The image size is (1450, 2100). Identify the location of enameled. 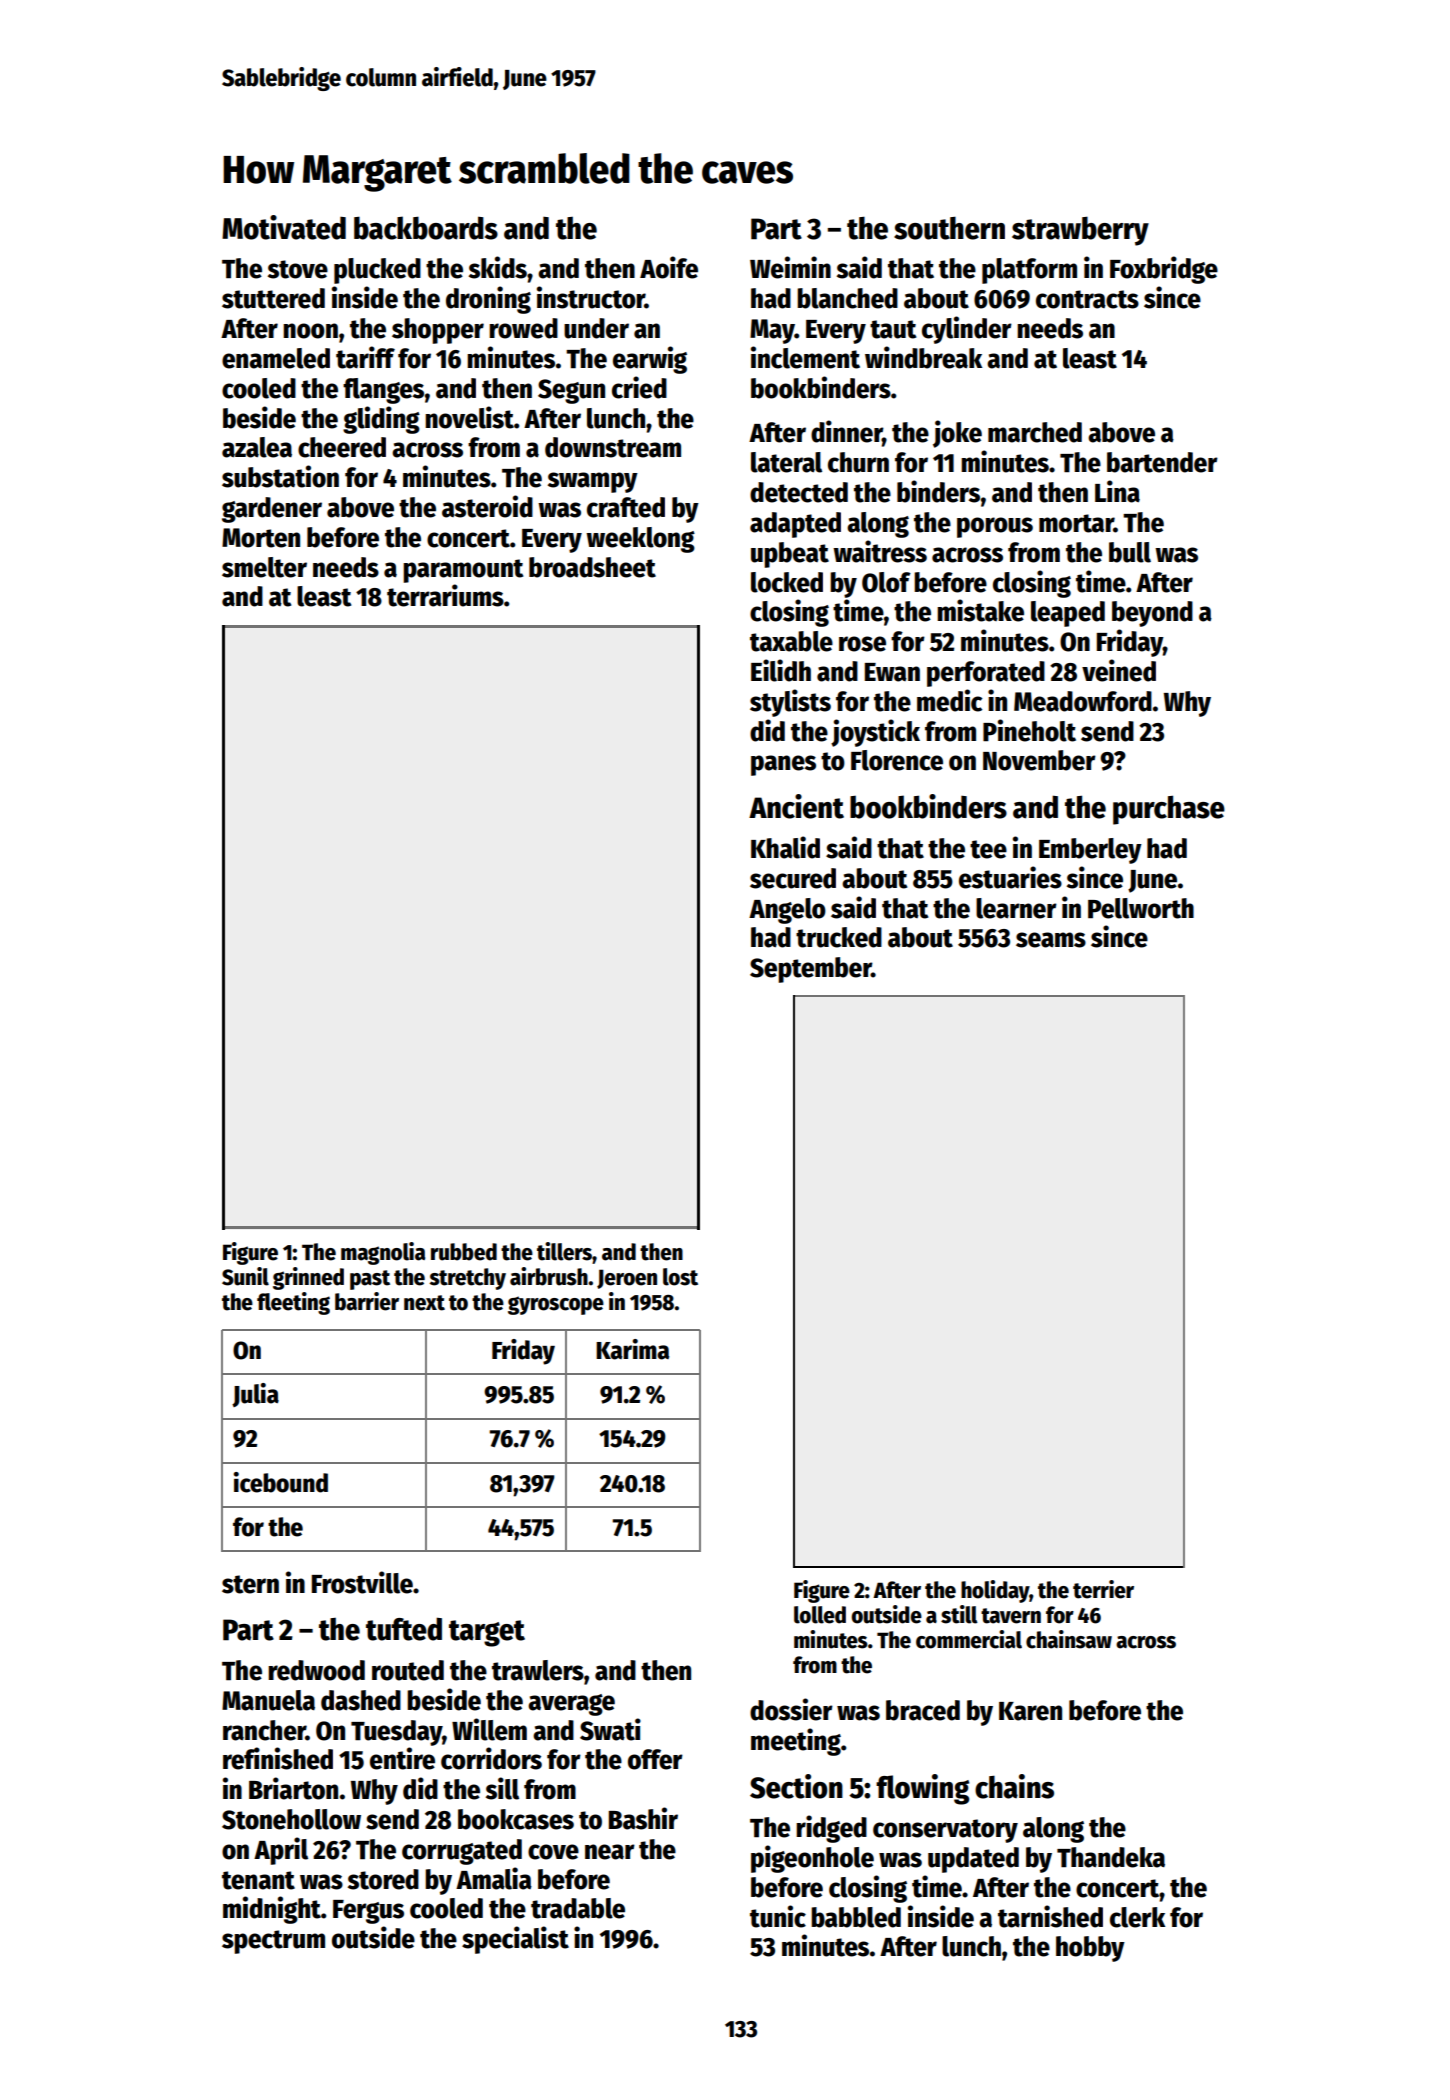
(276, 358).
